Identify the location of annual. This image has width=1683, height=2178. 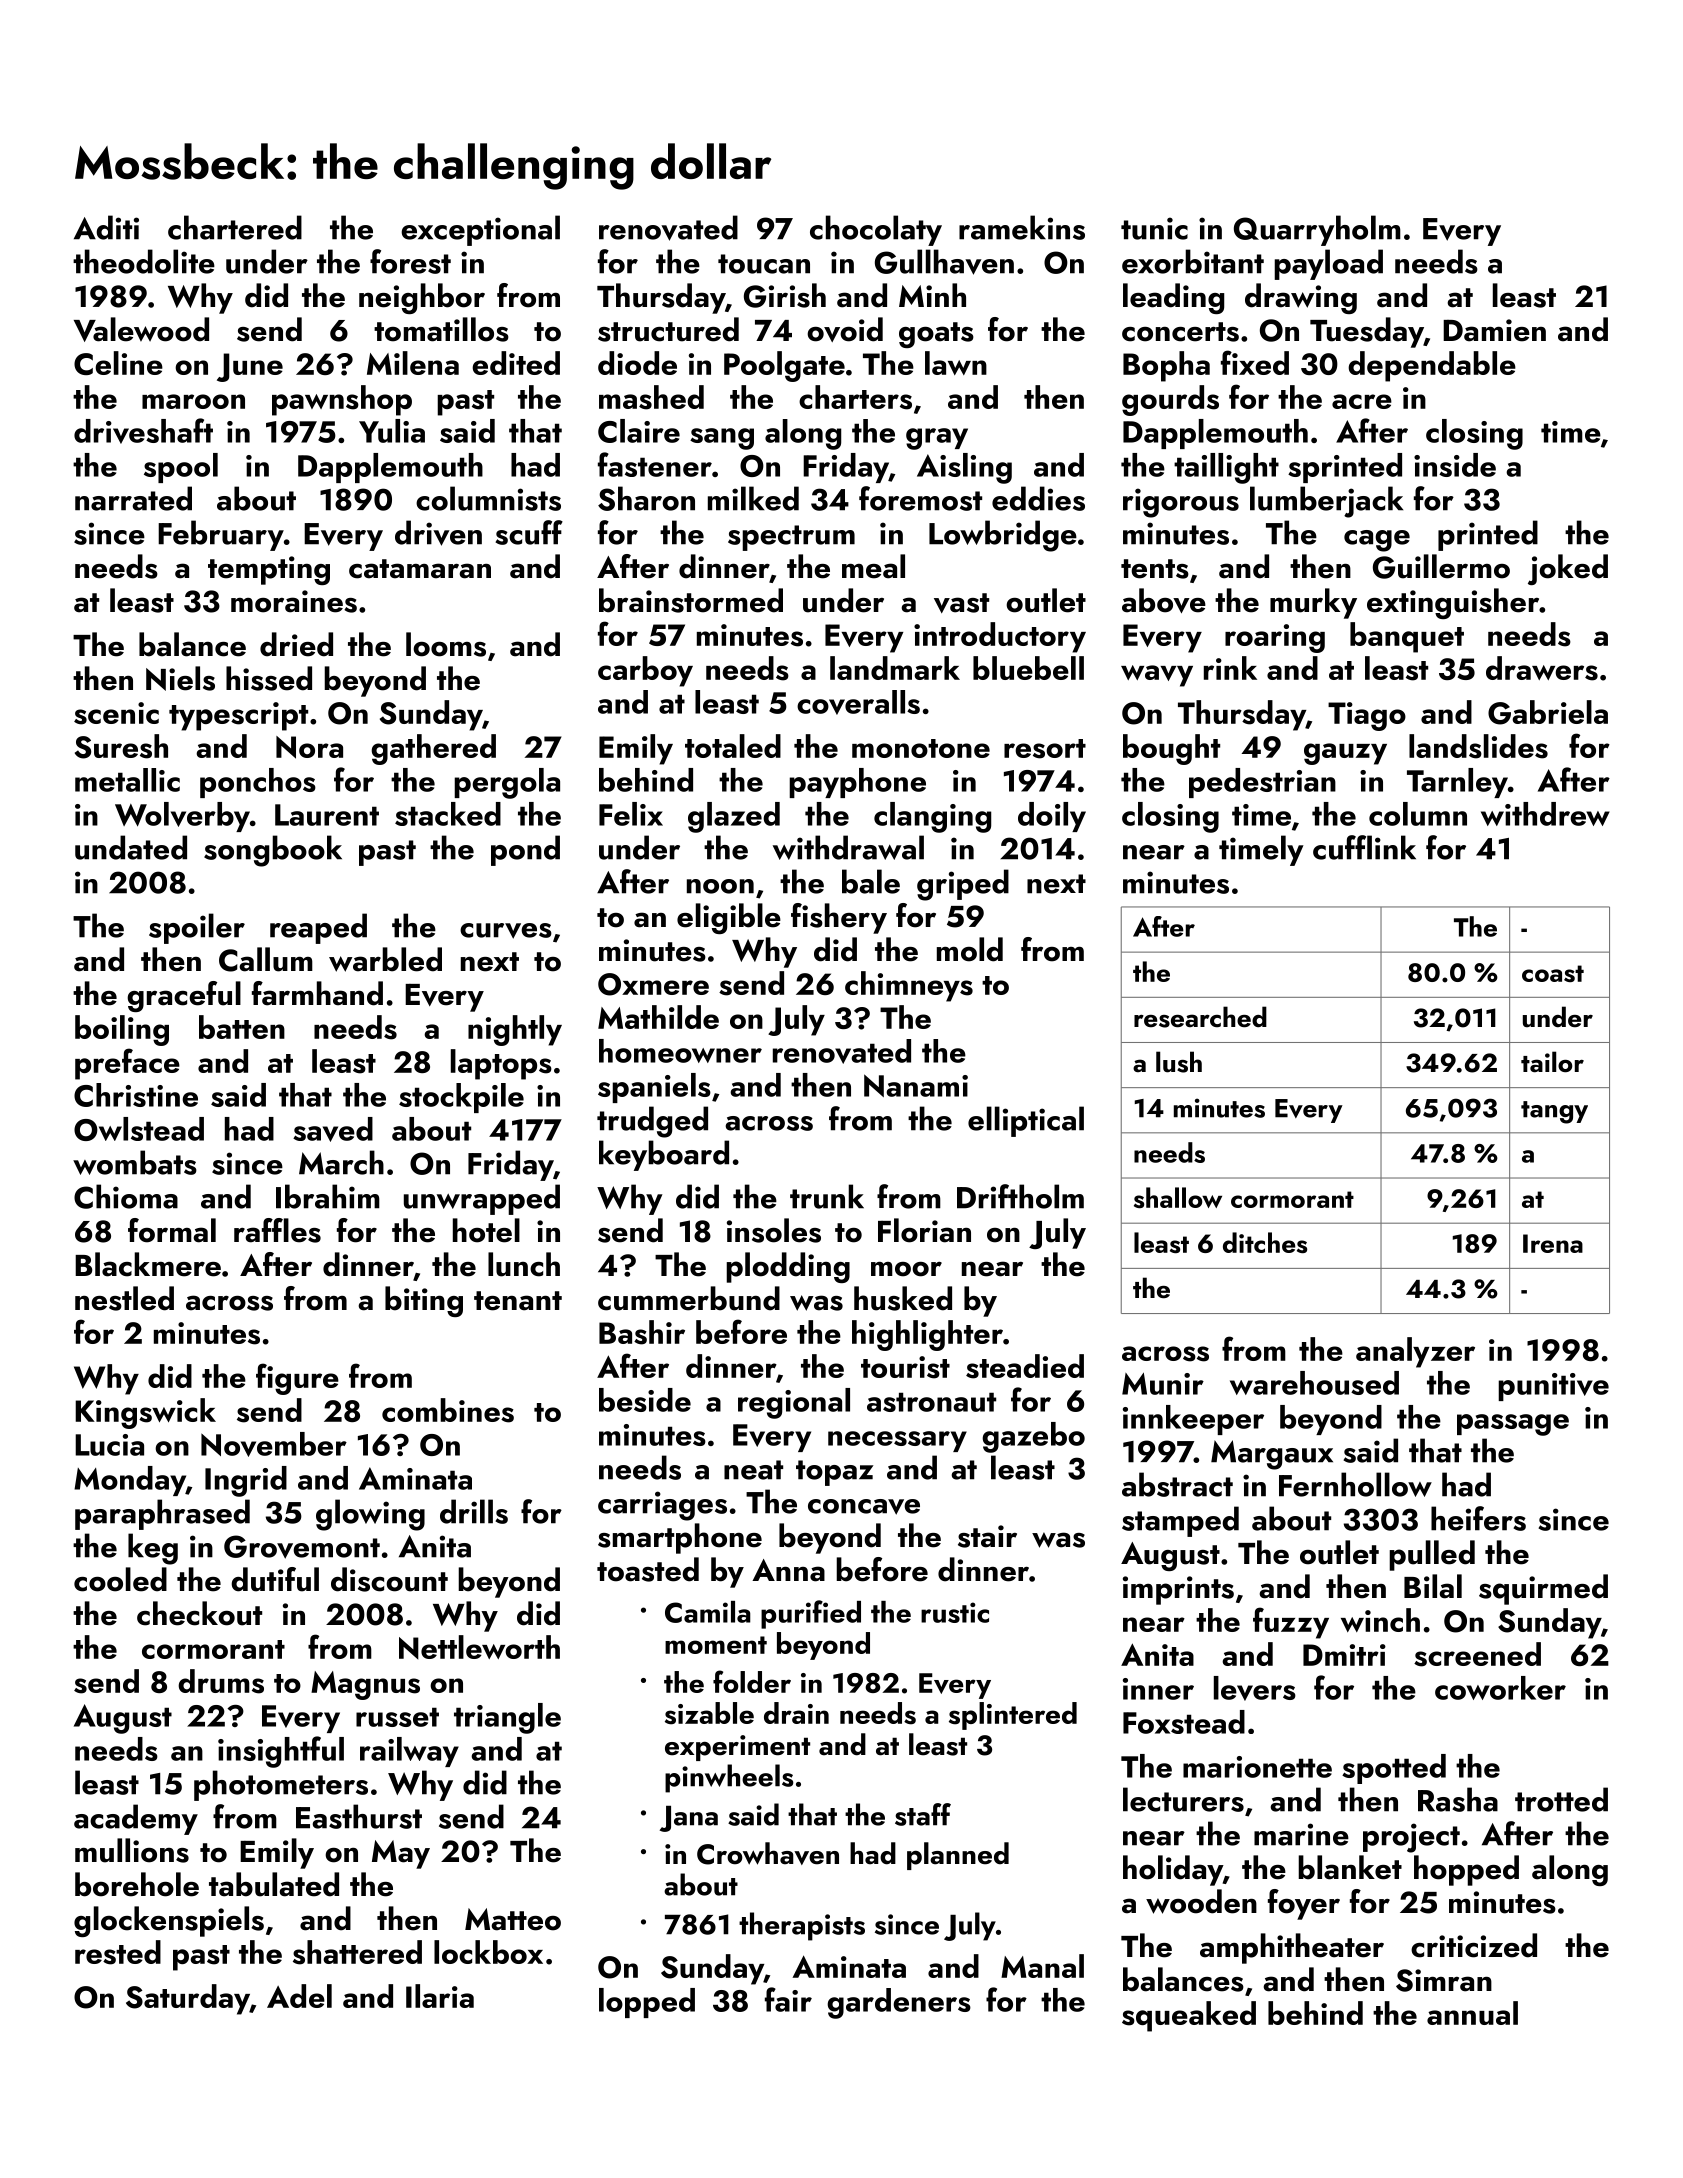
(1472, 2013).
